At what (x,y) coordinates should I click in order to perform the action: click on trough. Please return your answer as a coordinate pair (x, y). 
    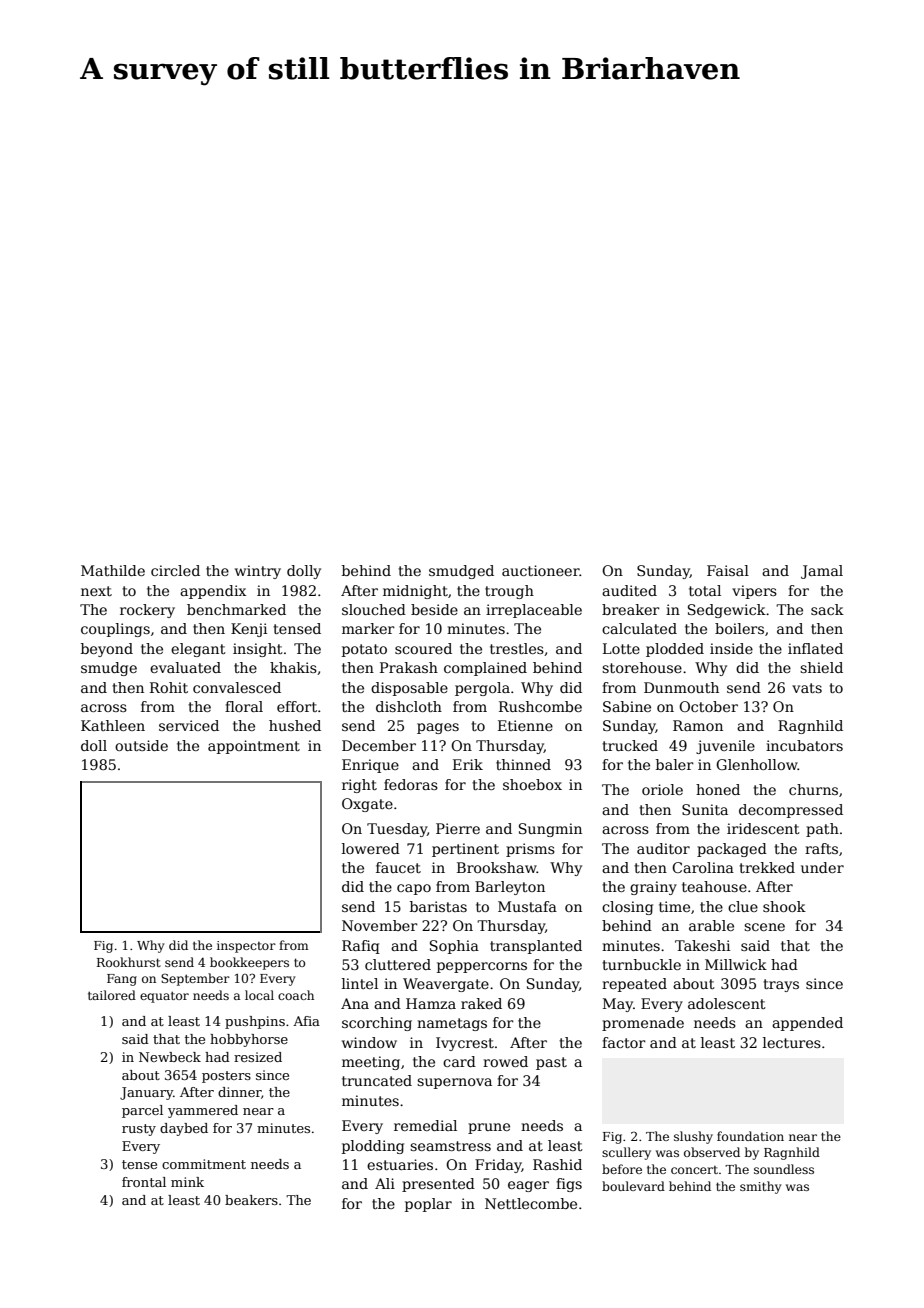
    Looking at the image, I should click on (509, 592).
